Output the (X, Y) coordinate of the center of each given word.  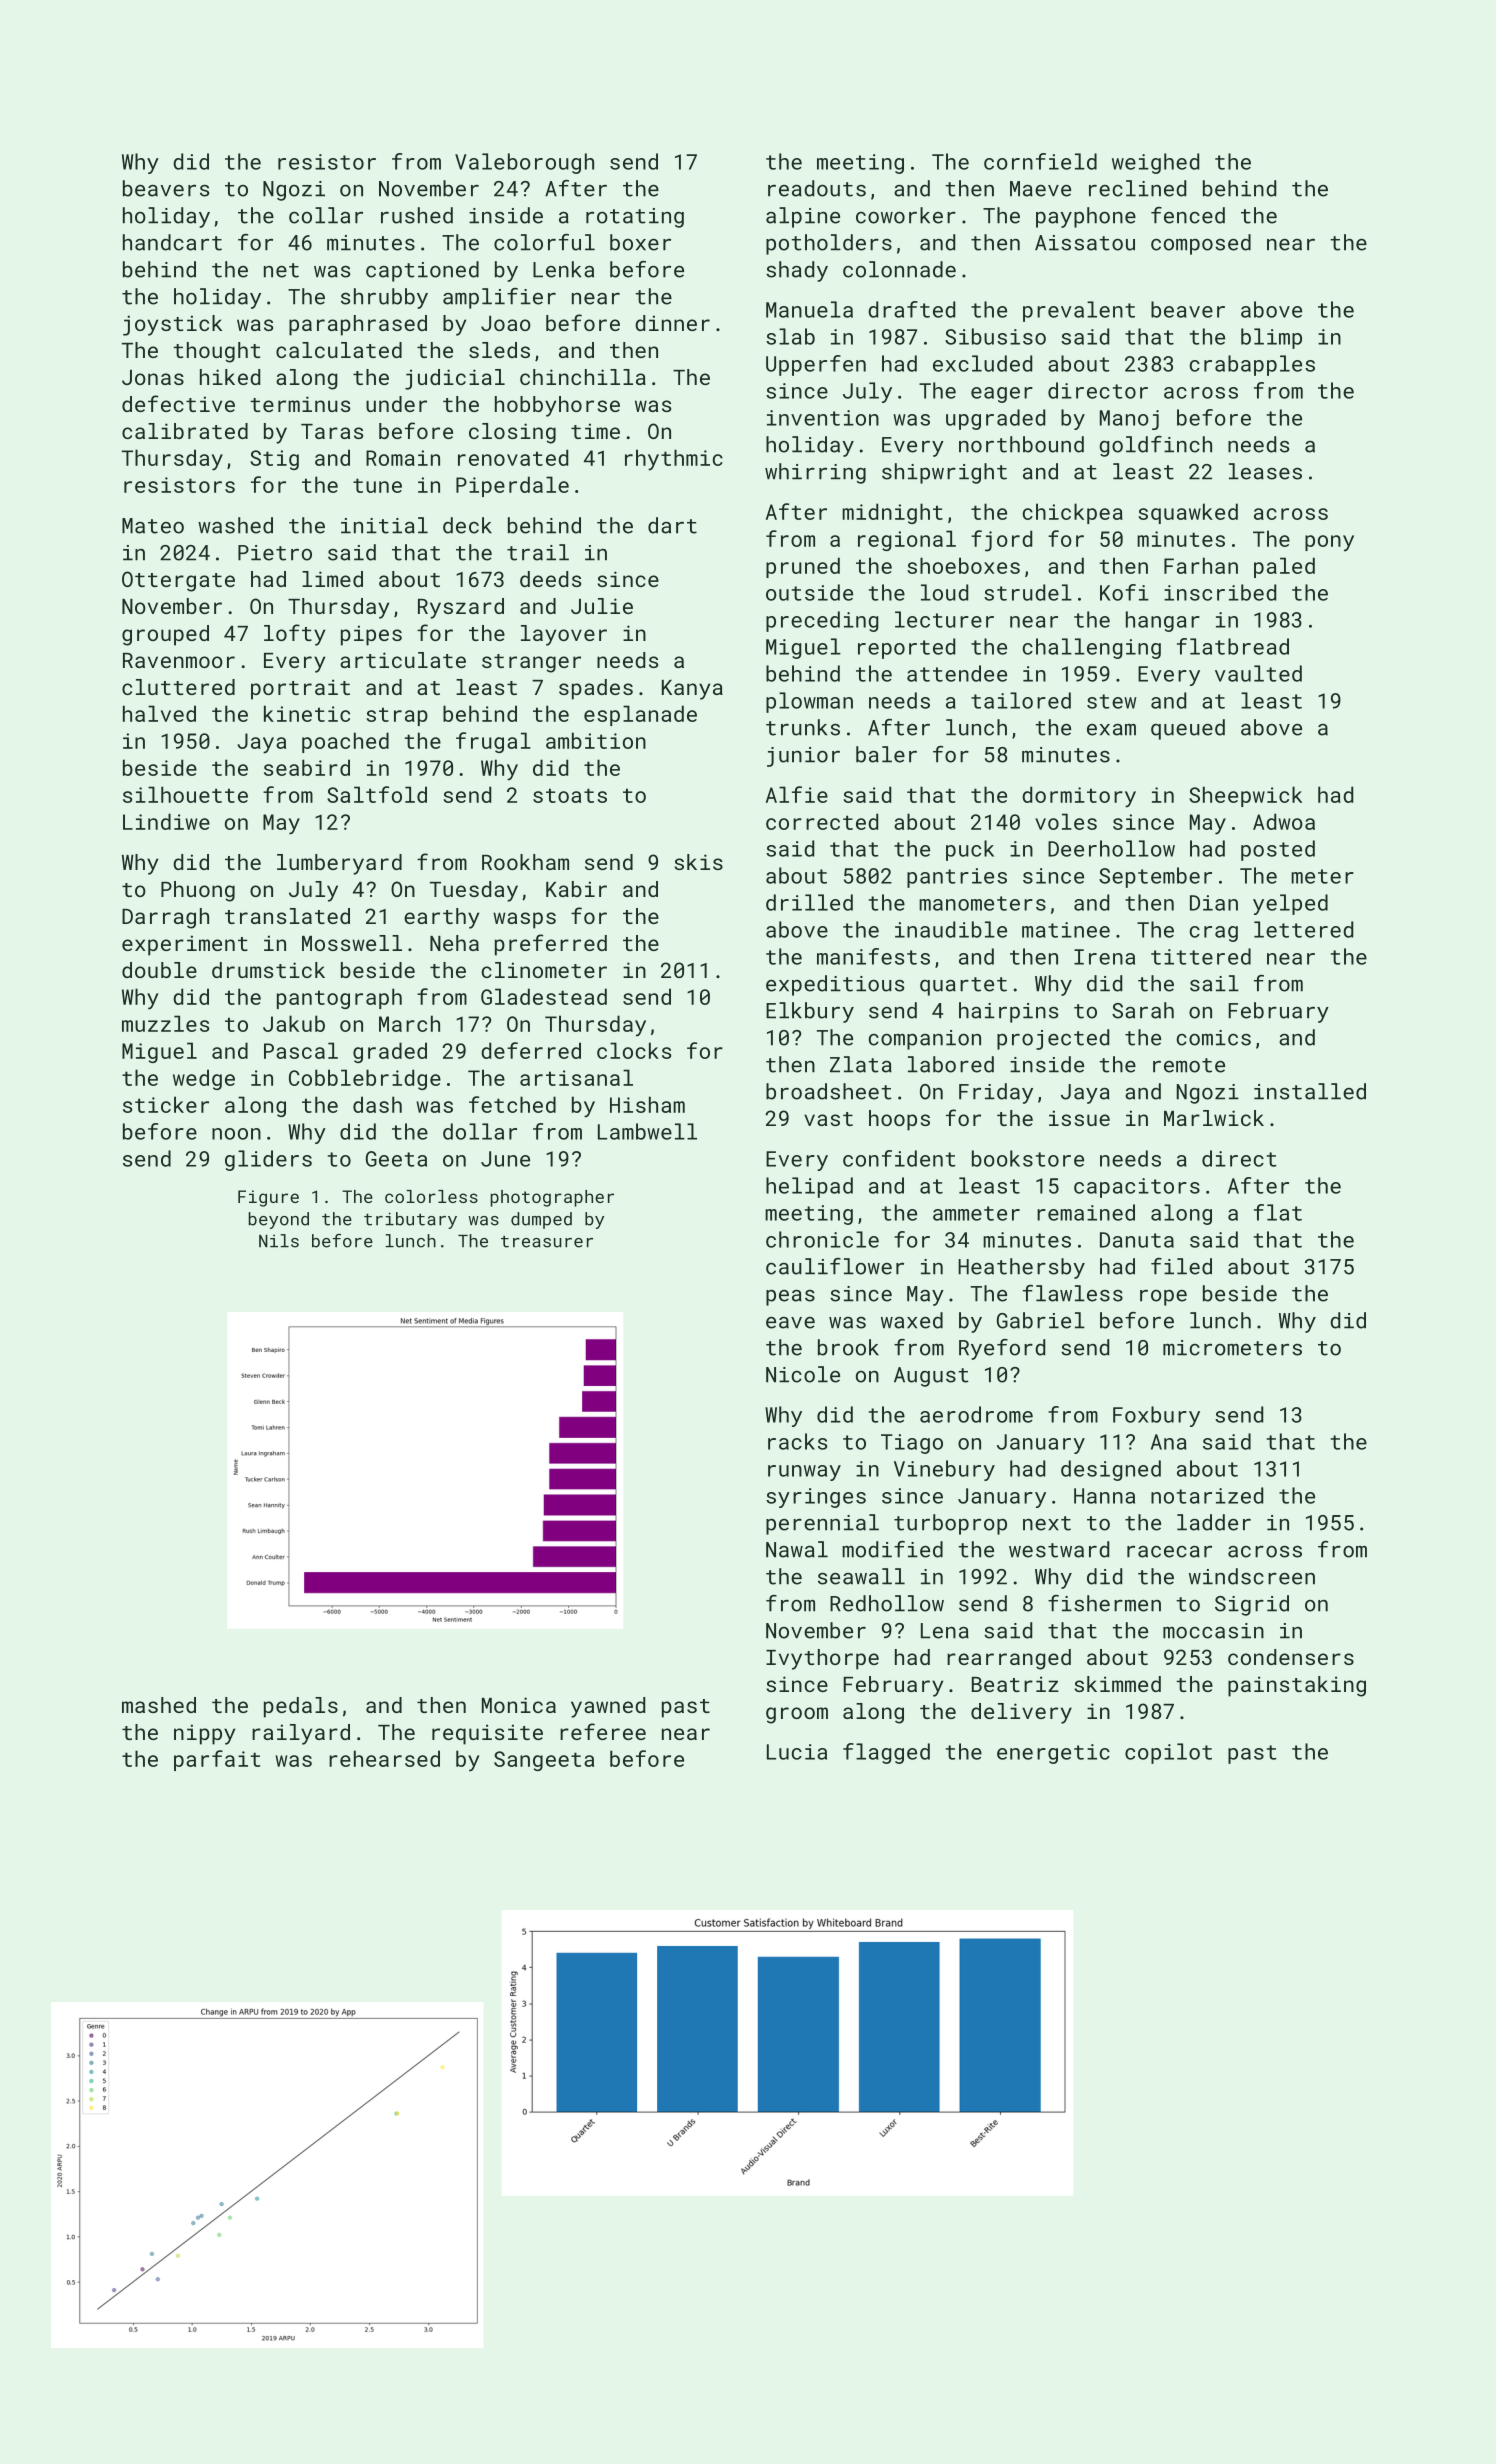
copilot (1168, 1753)
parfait (217, 1760)
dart (672, 525)
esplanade (640, 715)
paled (1284, 567)
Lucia (797, 1752)
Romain (403, 458)
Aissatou (1085, 243)
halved (159, 713)
